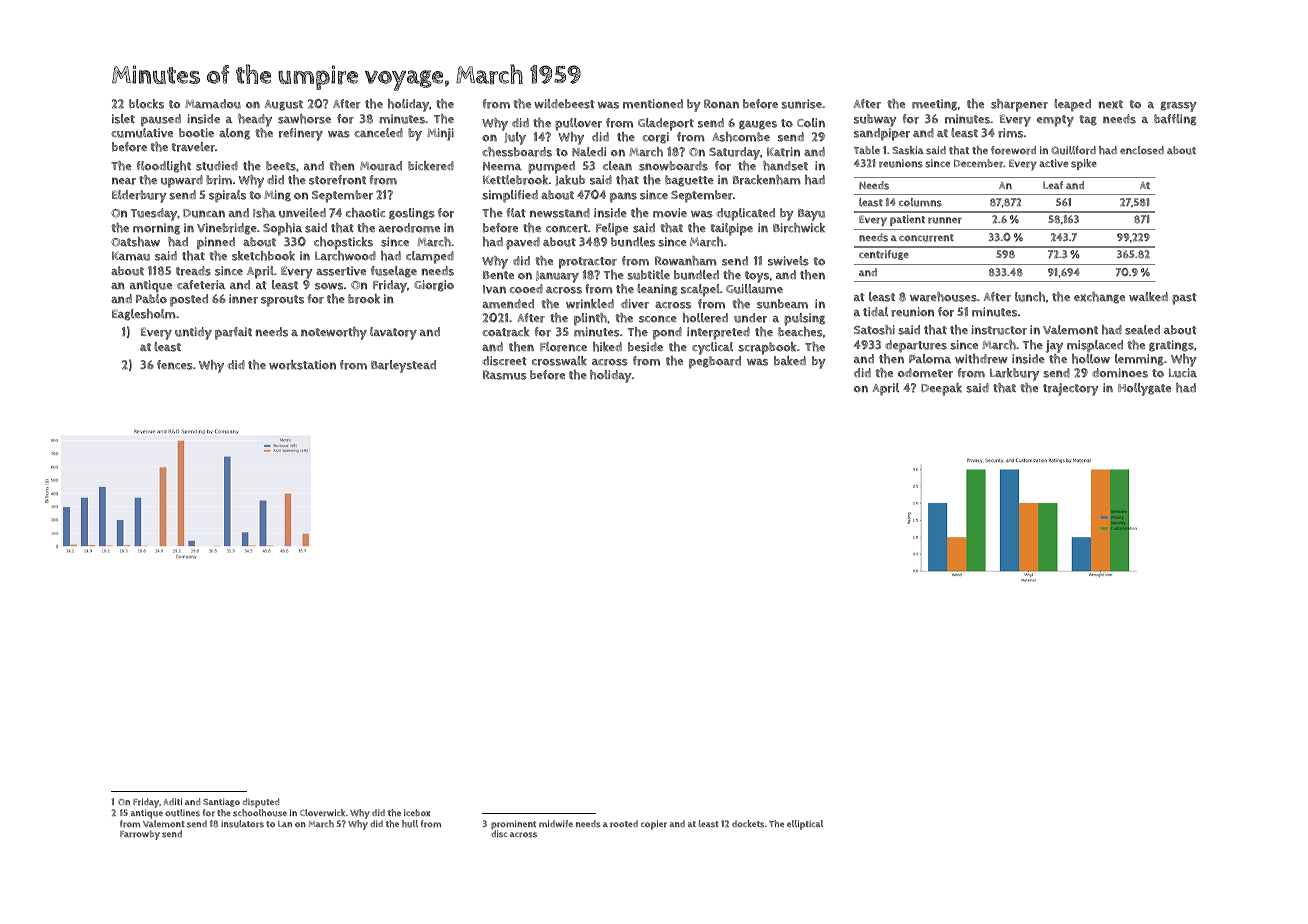  What do you see at coordinates (1144, 389) in the screenshot?
I see `Hollygate` at bounding box center [1144, 389].
